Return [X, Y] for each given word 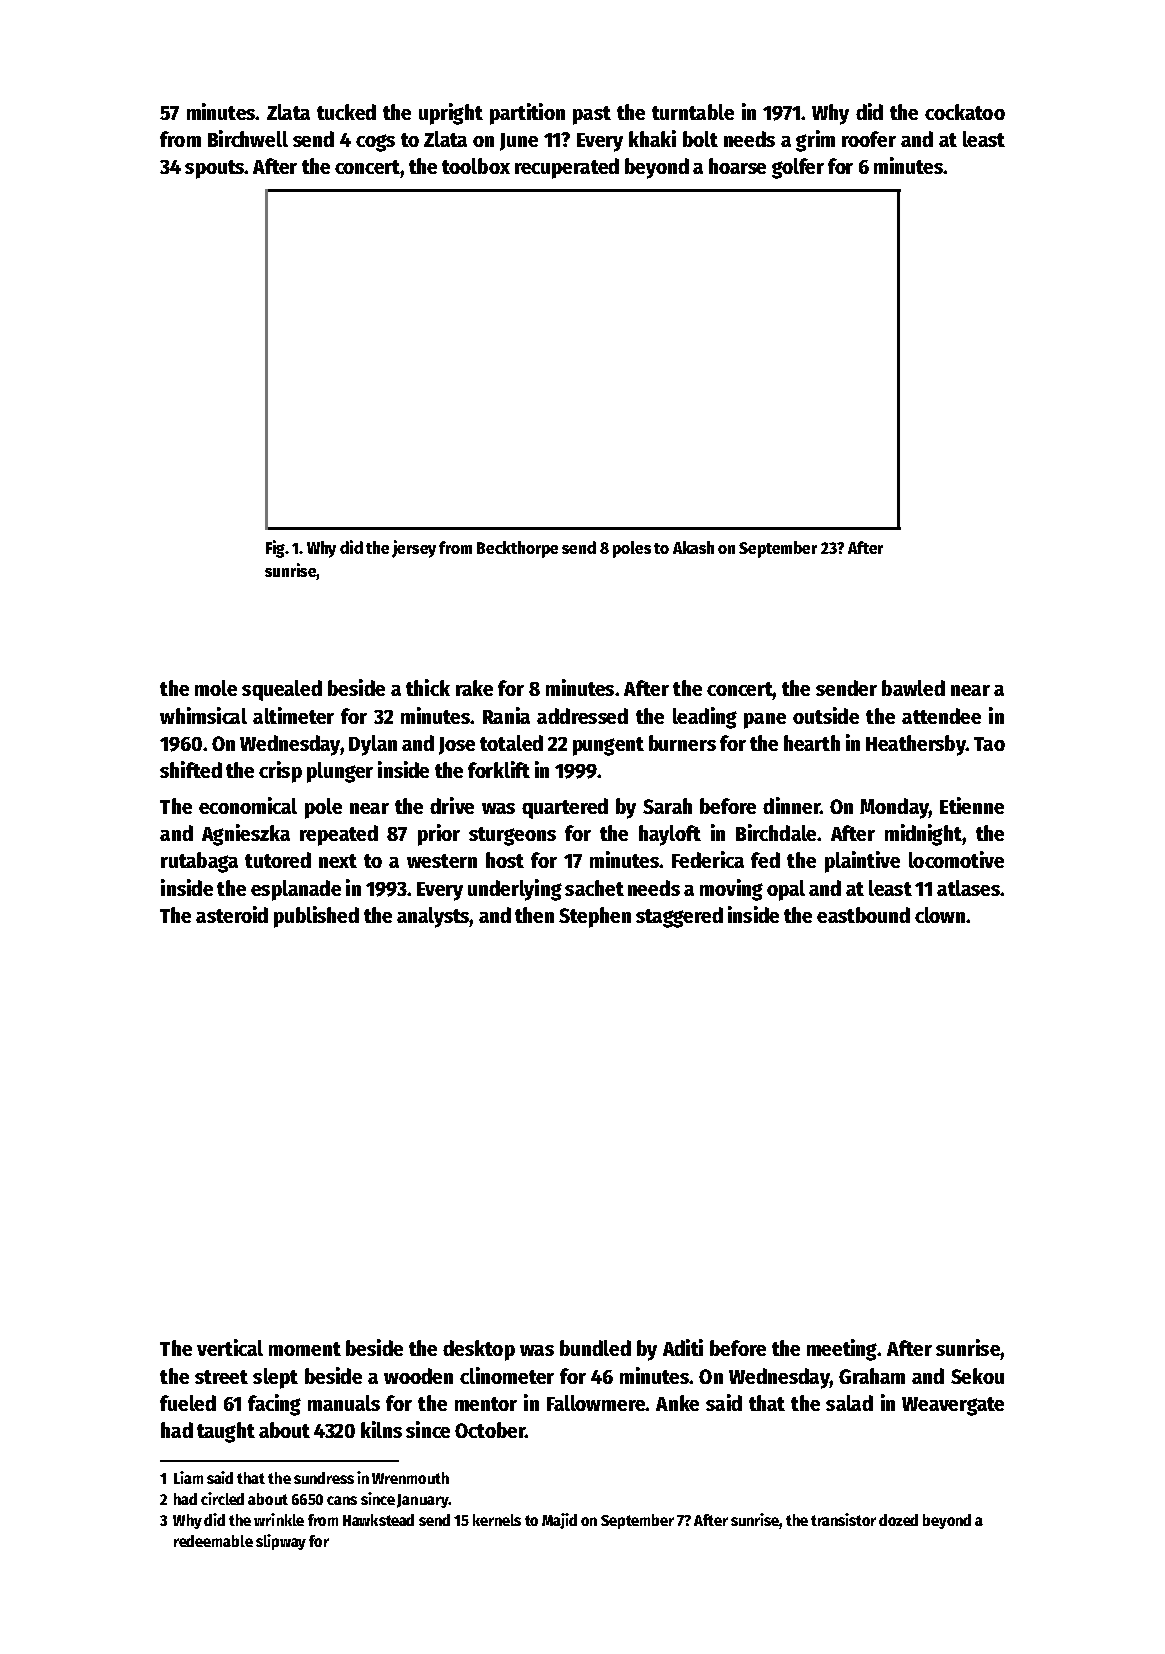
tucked [346, 112]
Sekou [977, 1376]
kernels [497, 1520]
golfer [798, 168]
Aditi [683, 1347]
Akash [693, 547]
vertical [230, 1347]
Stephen [595, 917]
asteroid [232, 914]
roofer [869, 139]
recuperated [567, 168]
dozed [898, 1520]
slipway [281, 1542]
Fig [275, 549]
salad [849, 1403]
